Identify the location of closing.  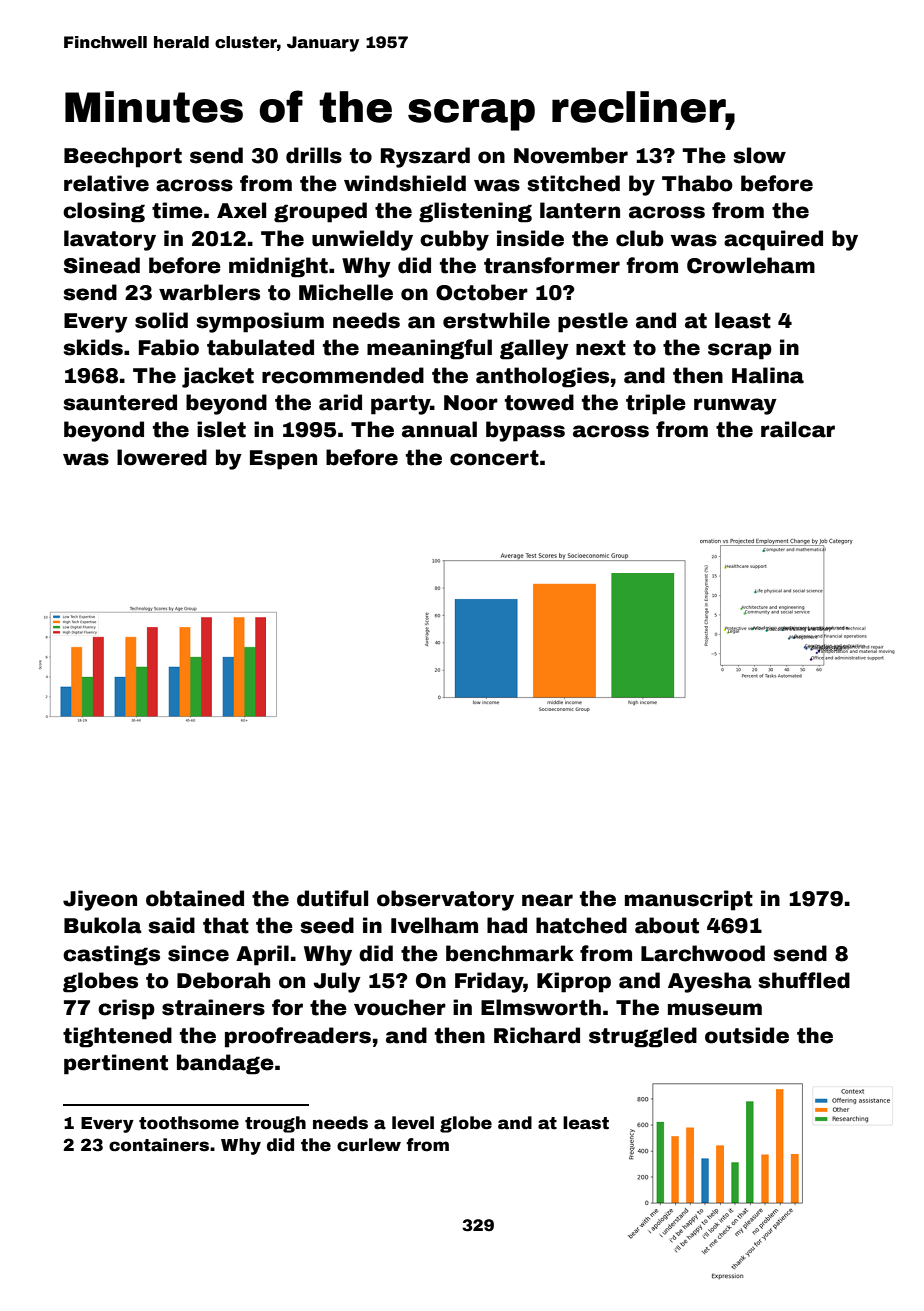
(104, 212).
